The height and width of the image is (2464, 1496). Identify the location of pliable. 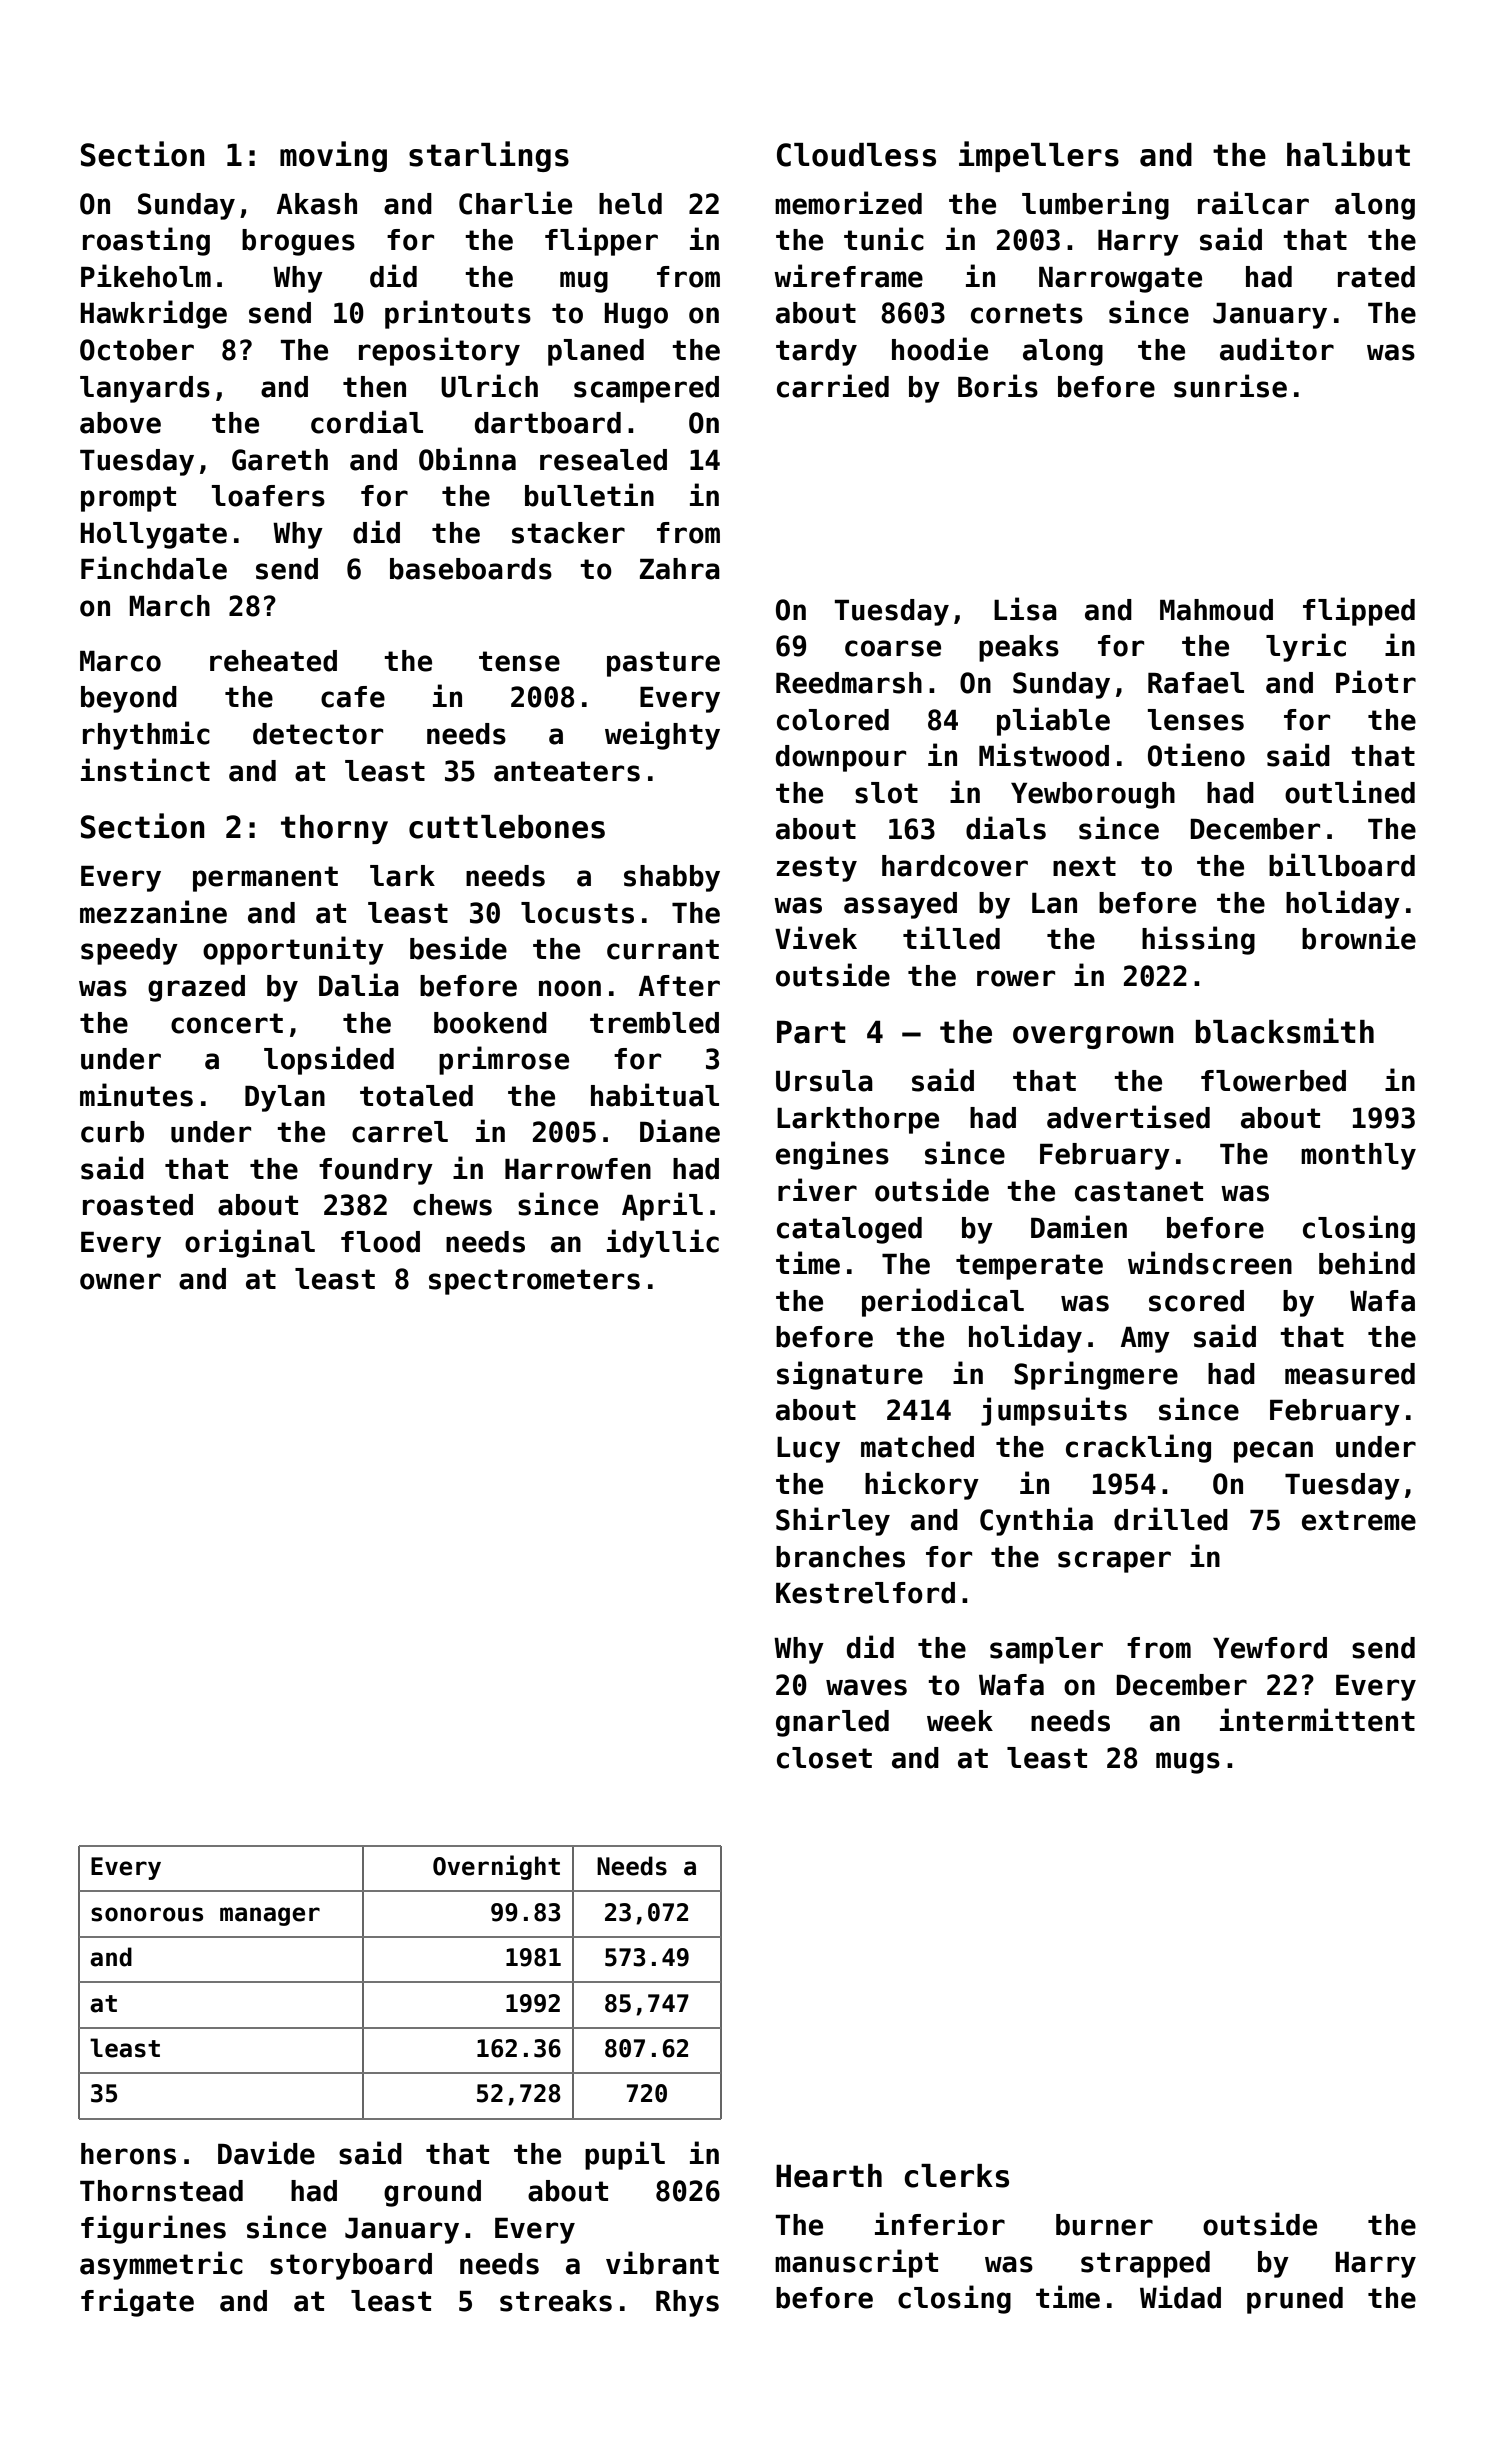
(1053, 721).
